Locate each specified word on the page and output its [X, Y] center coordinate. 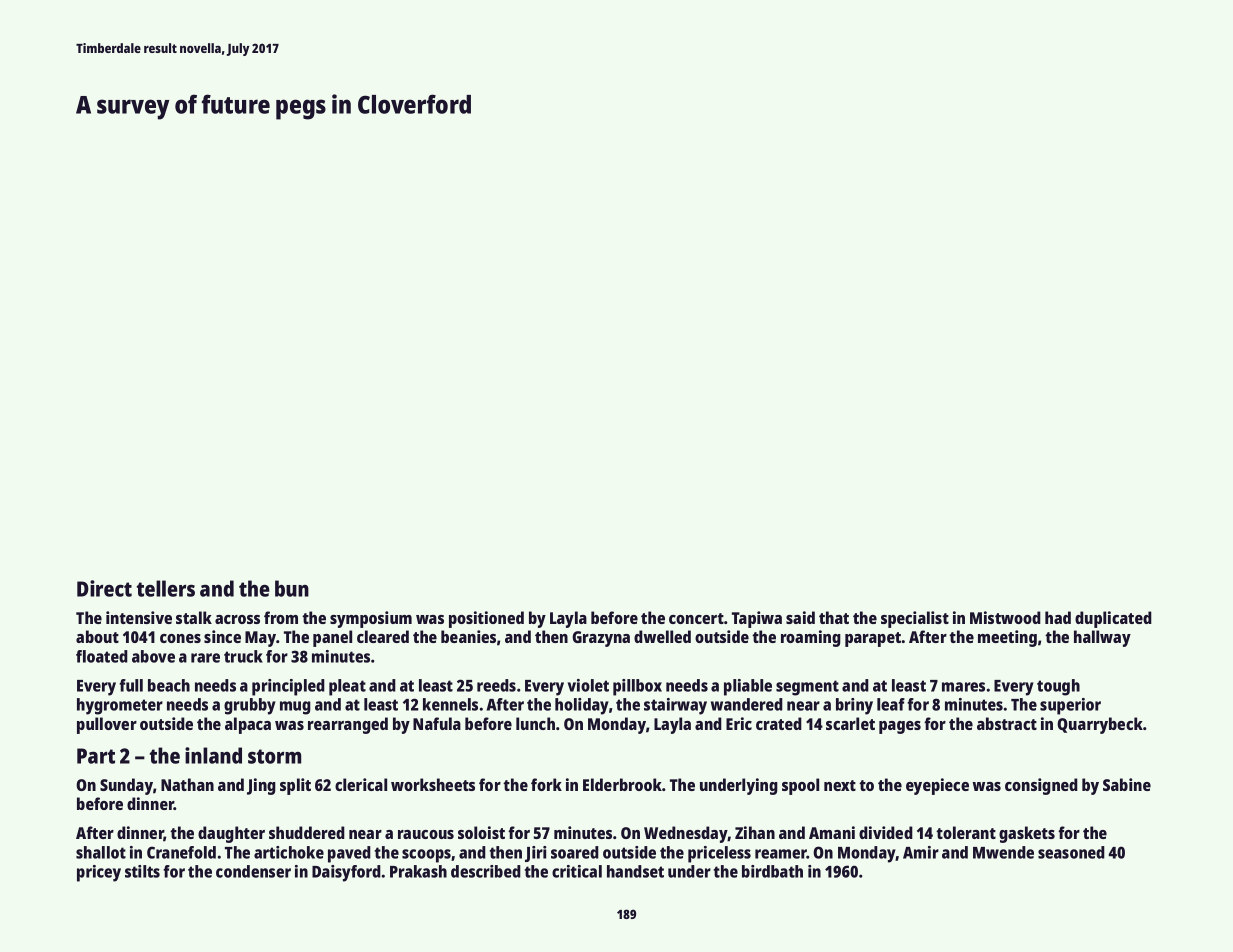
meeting [1007, 638]
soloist [481, 832]
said [800, 617]
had [1058, 617]
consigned [1041, 786]
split [295, 786]
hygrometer [120, 706]
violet [588, 685]
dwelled [662, 636]
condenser [253, 871]
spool [800, 786]
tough [1058, 687]
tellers [166, 588]
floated [102, 656]
